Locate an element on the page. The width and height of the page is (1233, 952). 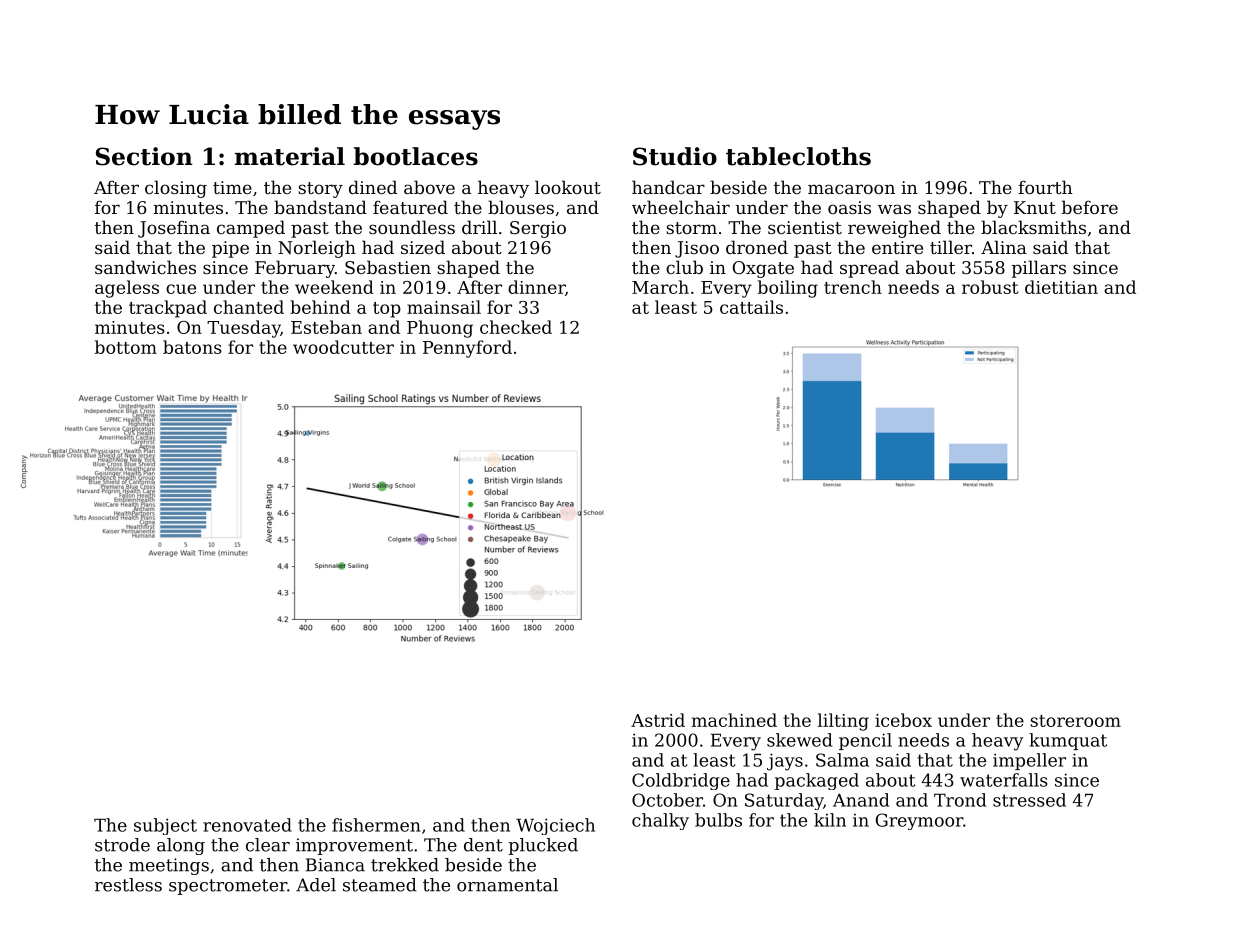
lookout is located at coordinates (568, 187).
